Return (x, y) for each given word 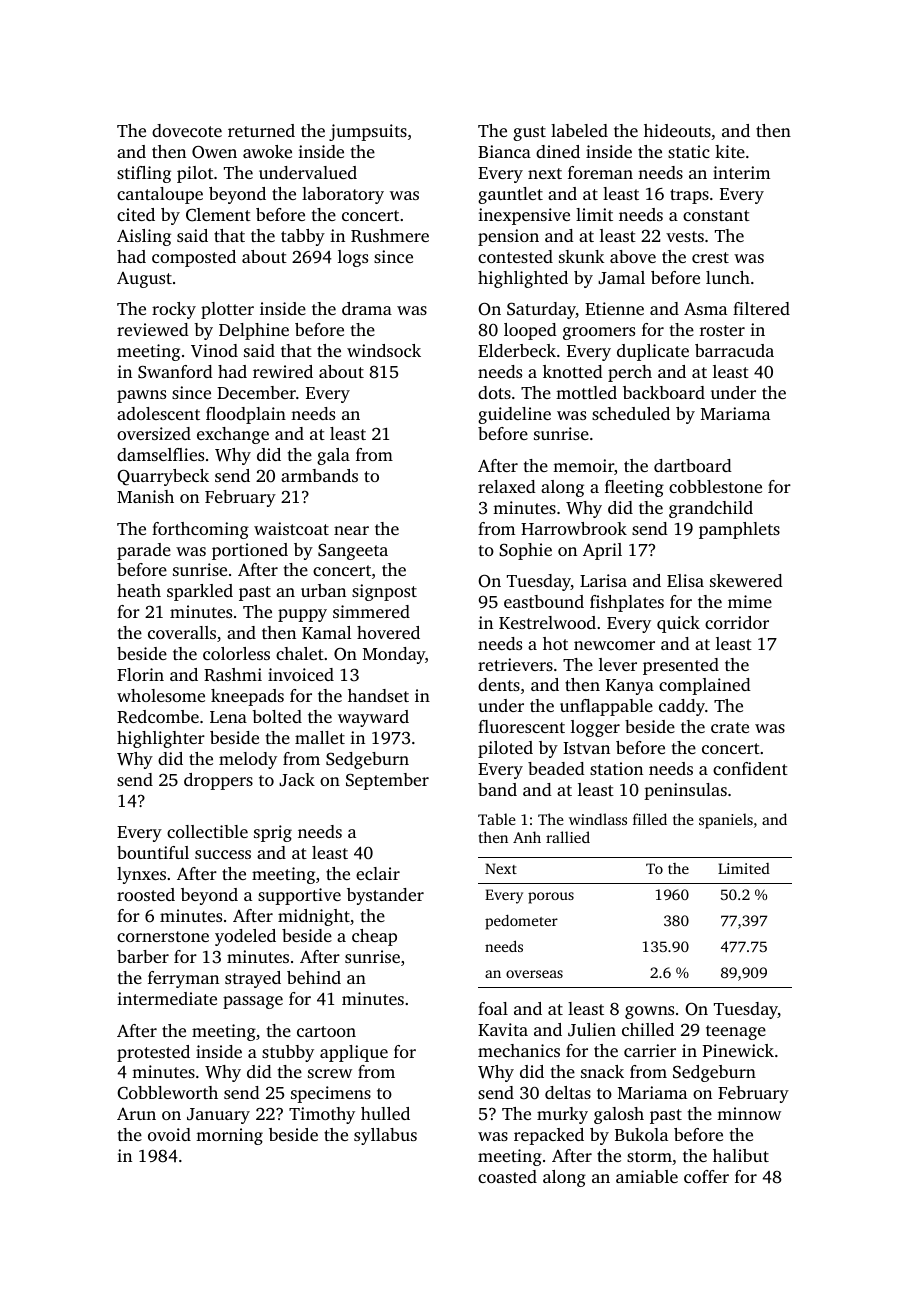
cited (136, 214)
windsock (384, 350)
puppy (302, 615)
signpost (384, 592)
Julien (592, 1030)
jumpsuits (368, 132)
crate (730, 727)
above (633, 256)
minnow (749, 1113)
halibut (741, 1155)
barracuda (734, 350)
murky (562, 1115)
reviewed (153, 329)
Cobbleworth (167, 1093)
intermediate (167, 998)
